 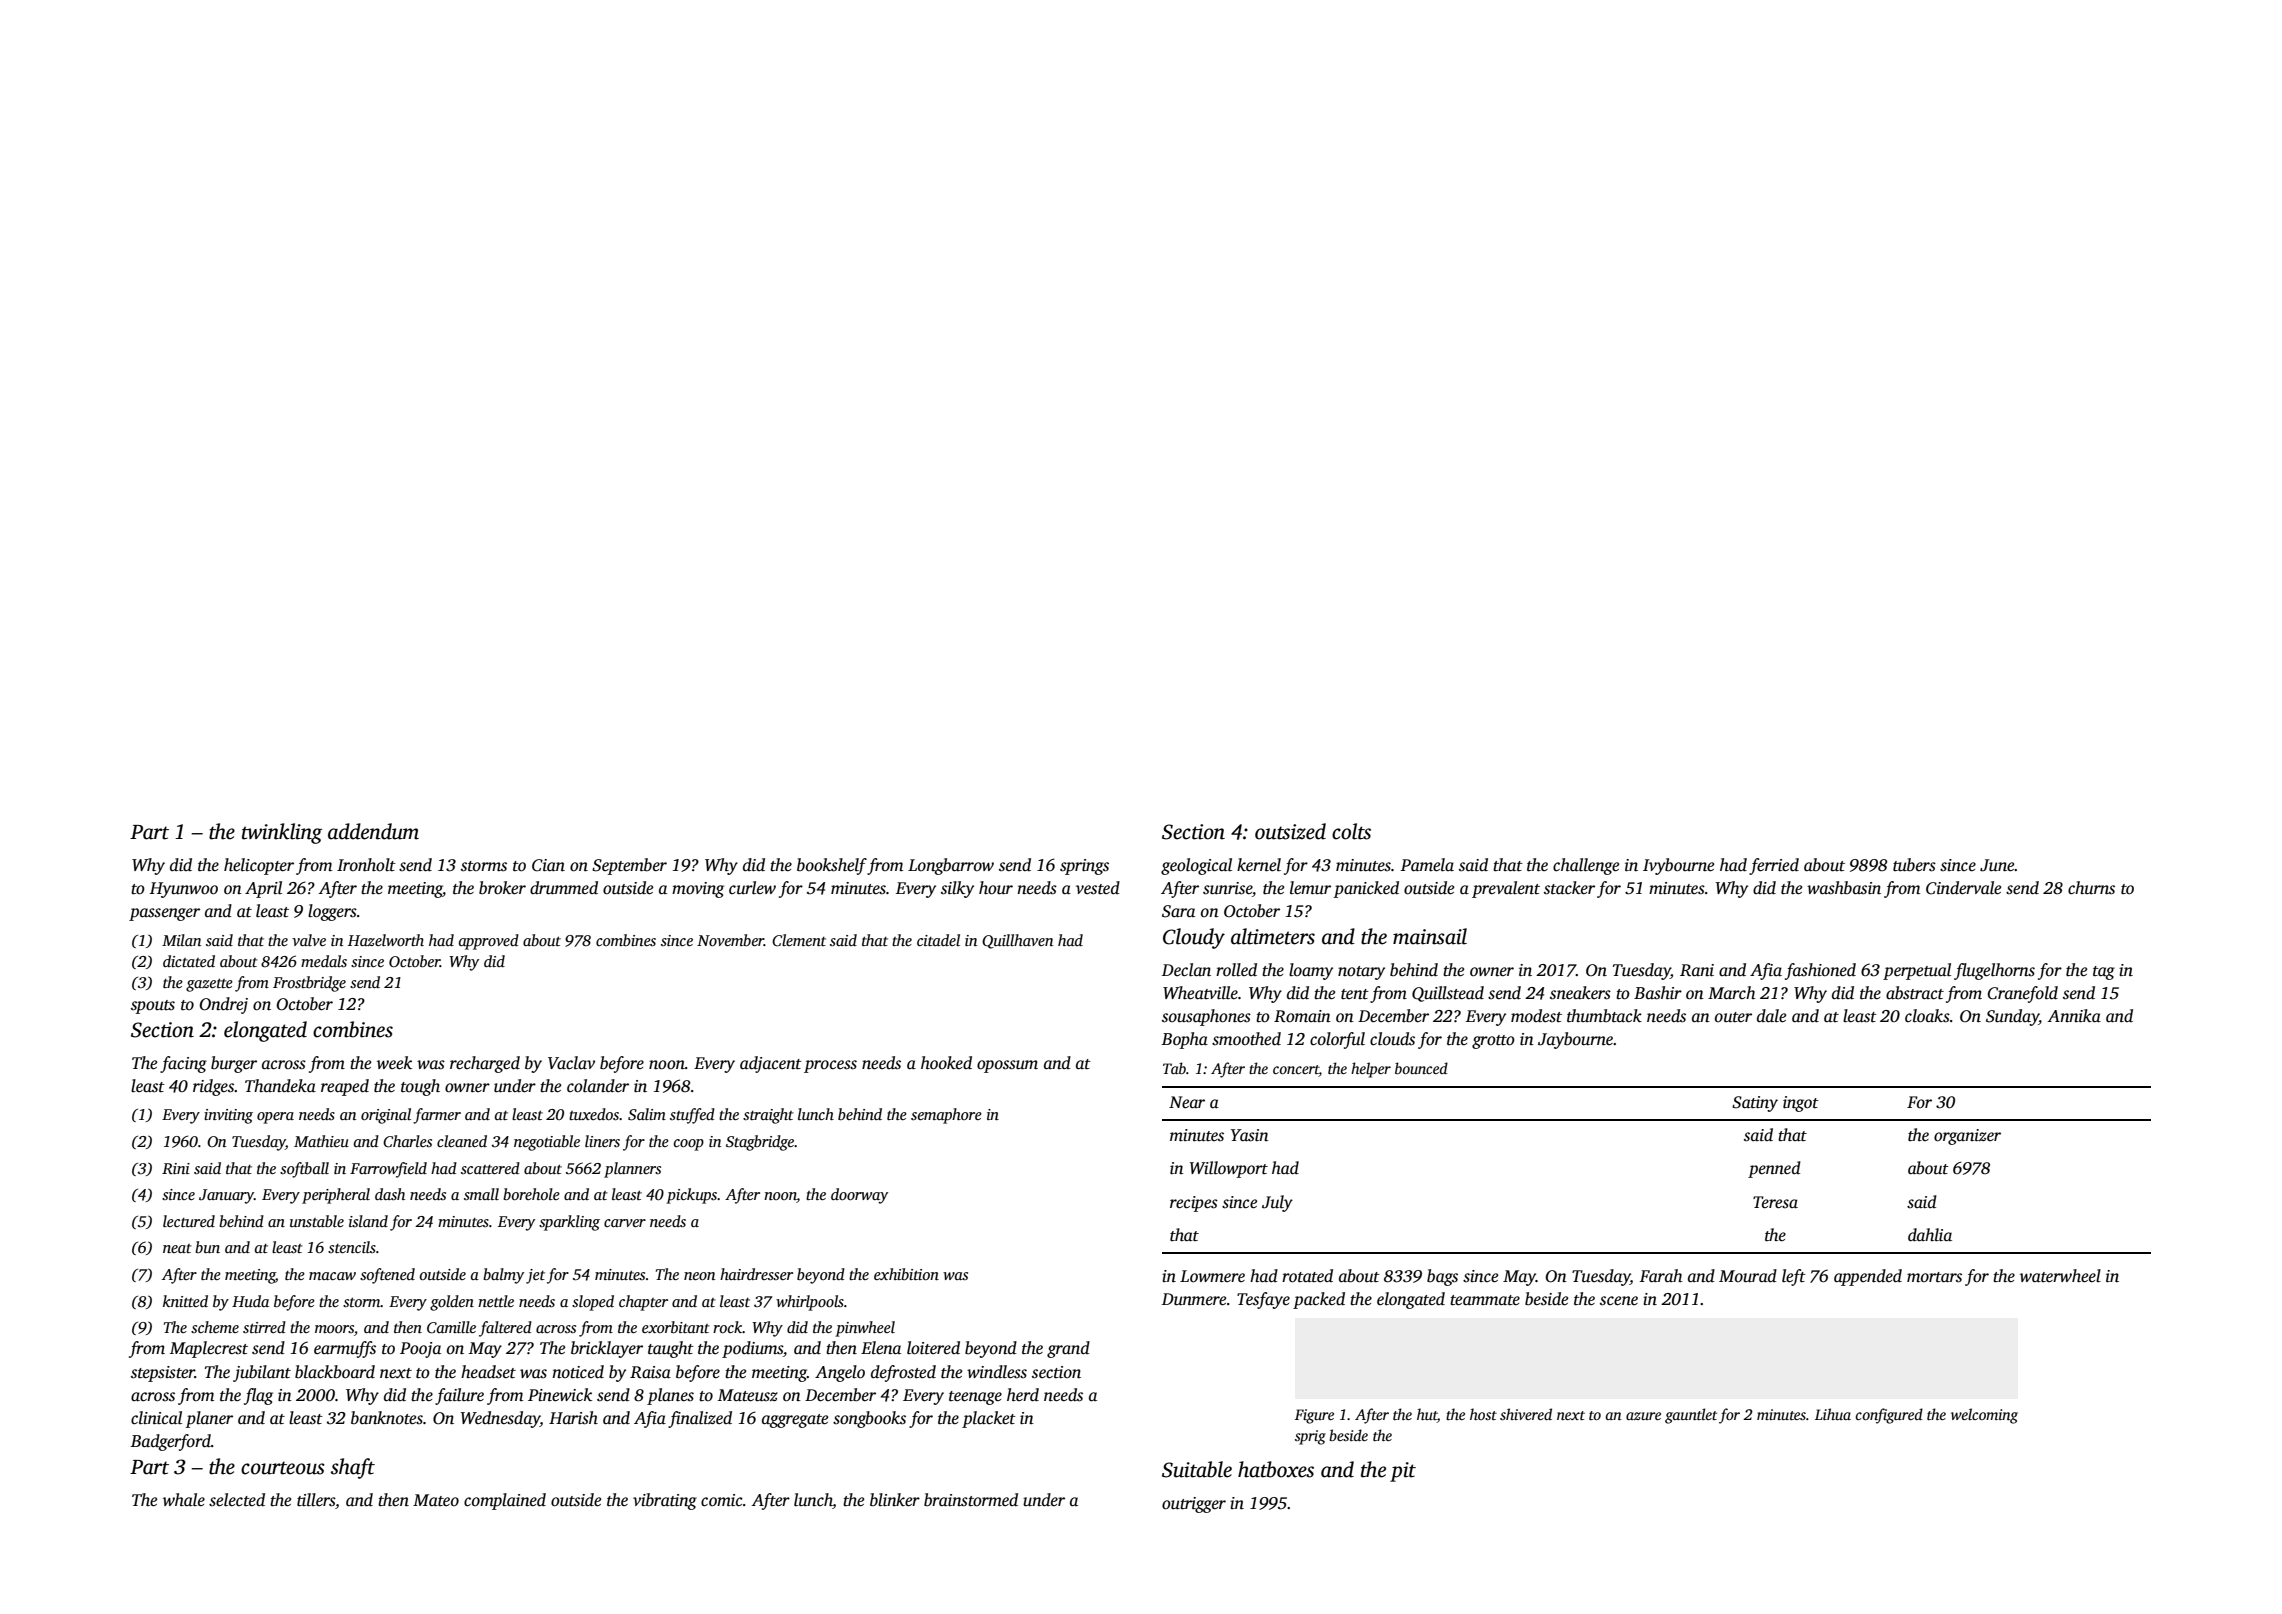 I want to click on addendum, so click(x=373, y=831).
